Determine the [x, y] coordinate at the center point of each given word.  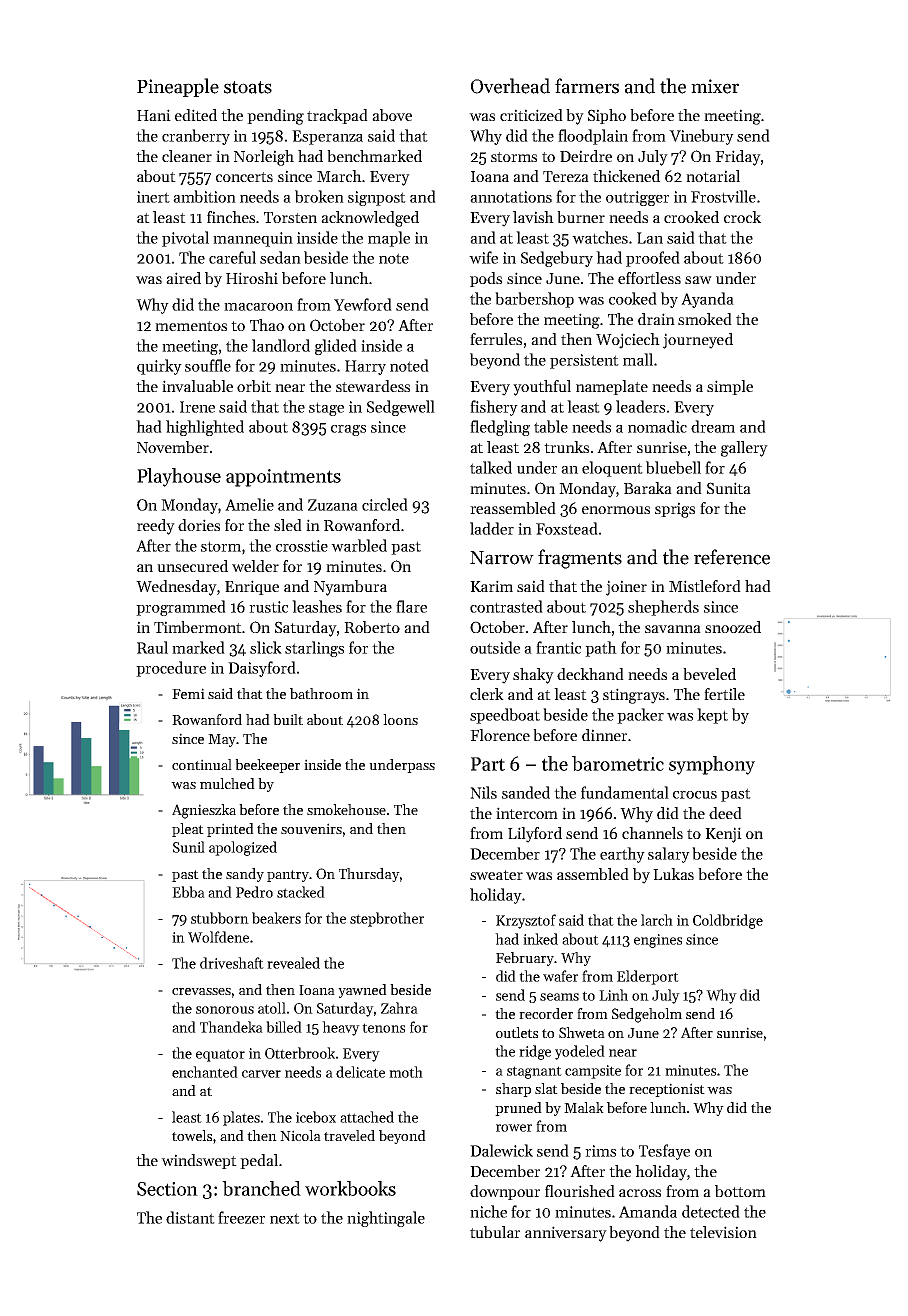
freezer [241, 1217]
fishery [494, 408]
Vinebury [701, 137]
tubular [495, 1232]
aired [183, 278]
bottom [740, 1191]
